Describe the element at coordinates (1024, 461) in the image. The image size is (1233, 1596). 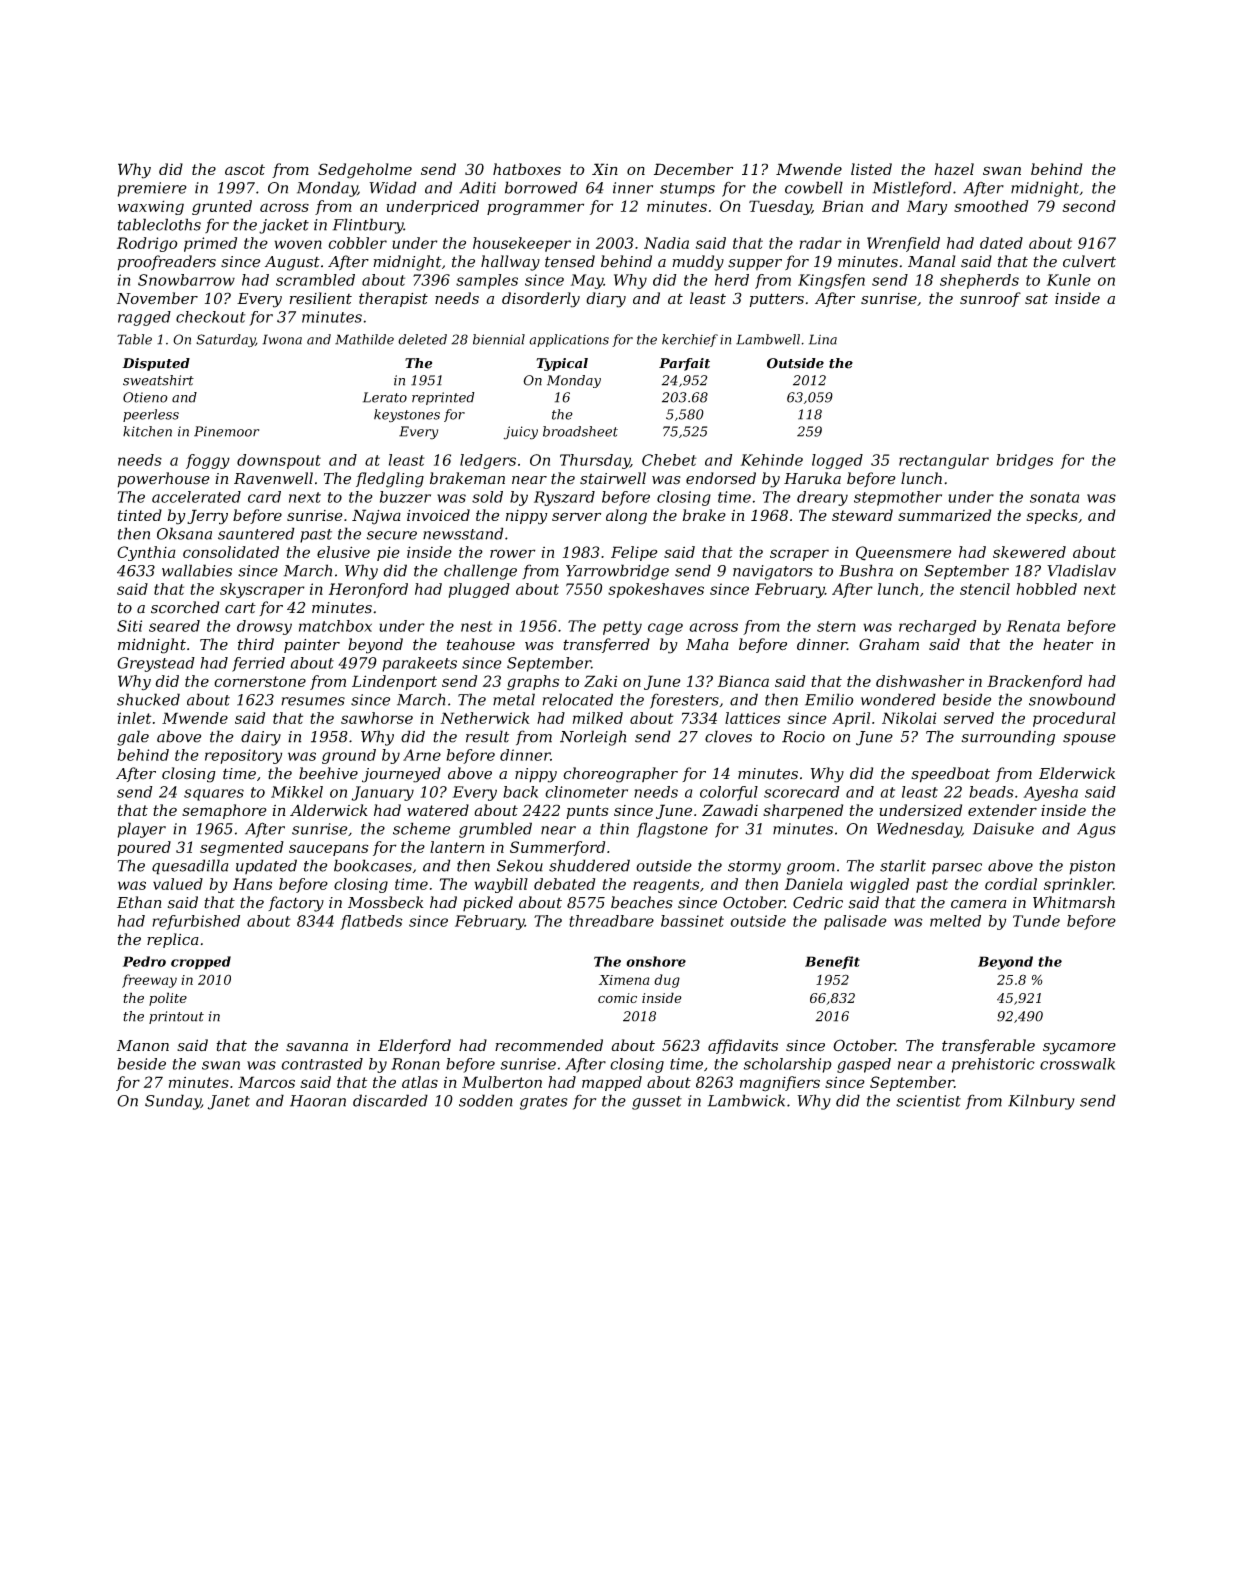
I see `bridges` at that location.
